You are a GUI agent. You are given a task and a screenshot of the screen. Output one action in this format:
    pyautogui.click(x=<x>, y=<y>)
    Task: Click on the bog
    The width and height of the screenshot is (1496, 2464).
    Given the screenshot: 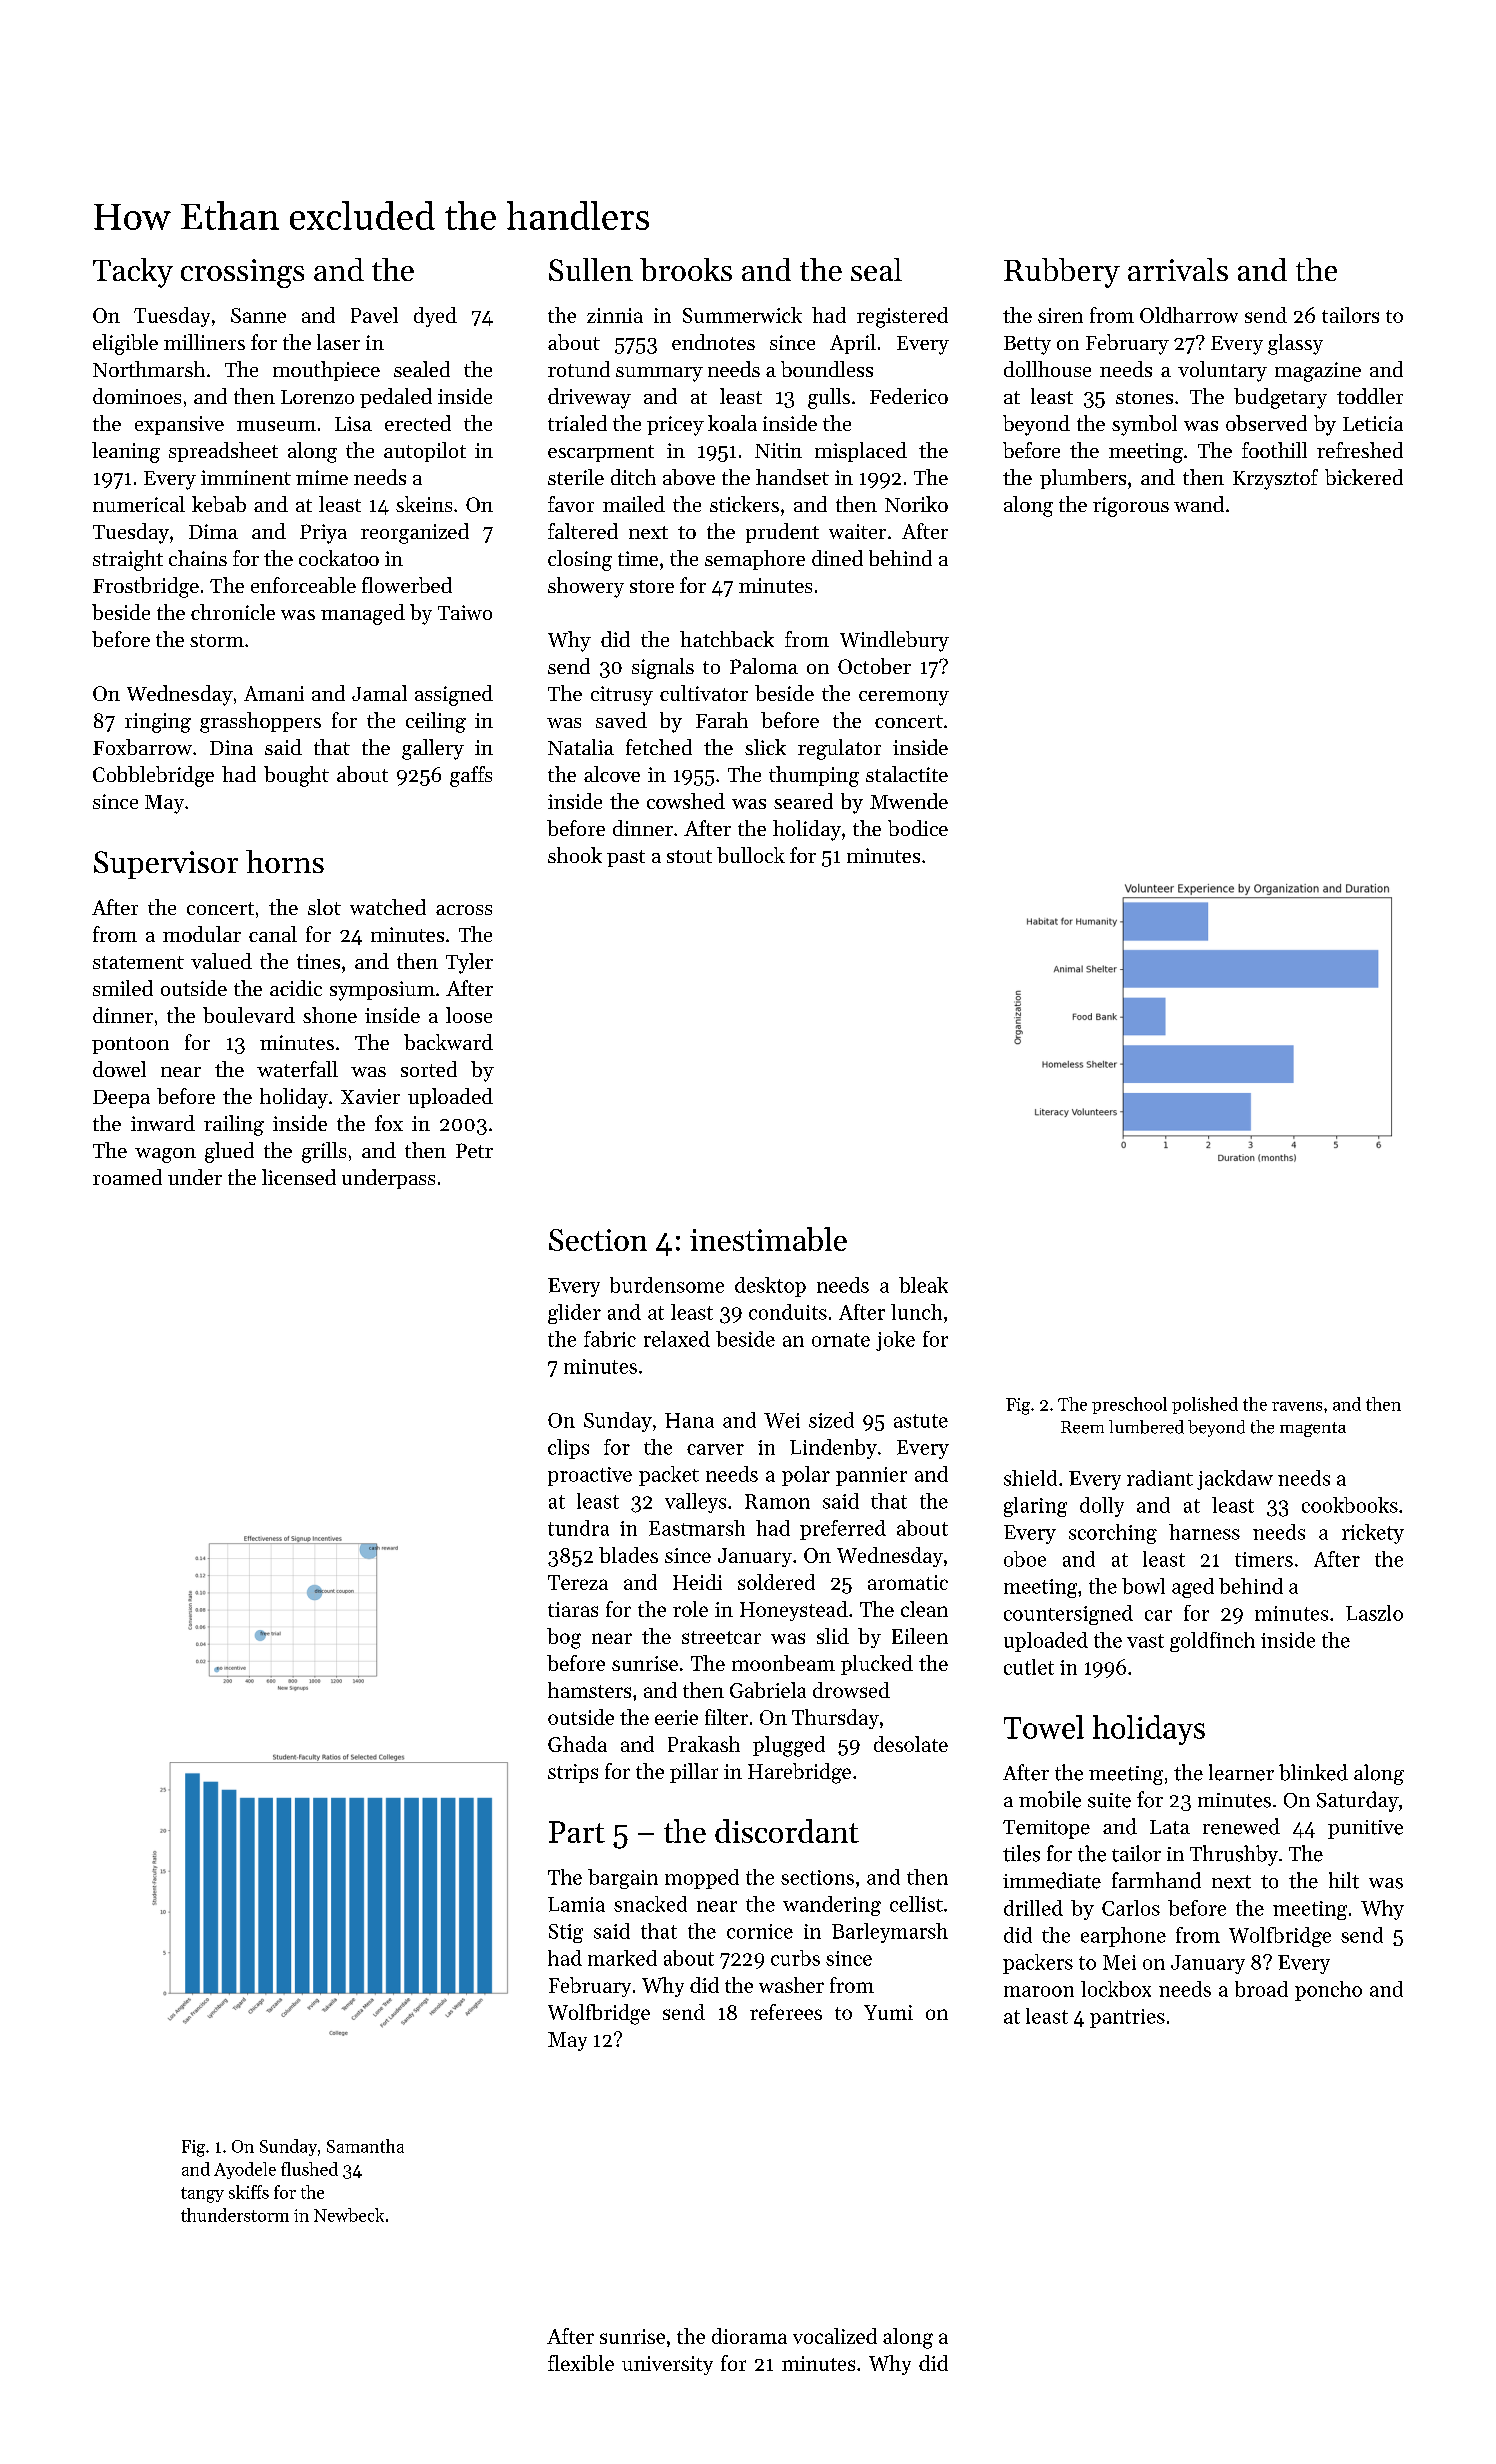 What is the action you would take?
    pyautogui.click(x=564, y=1638)
